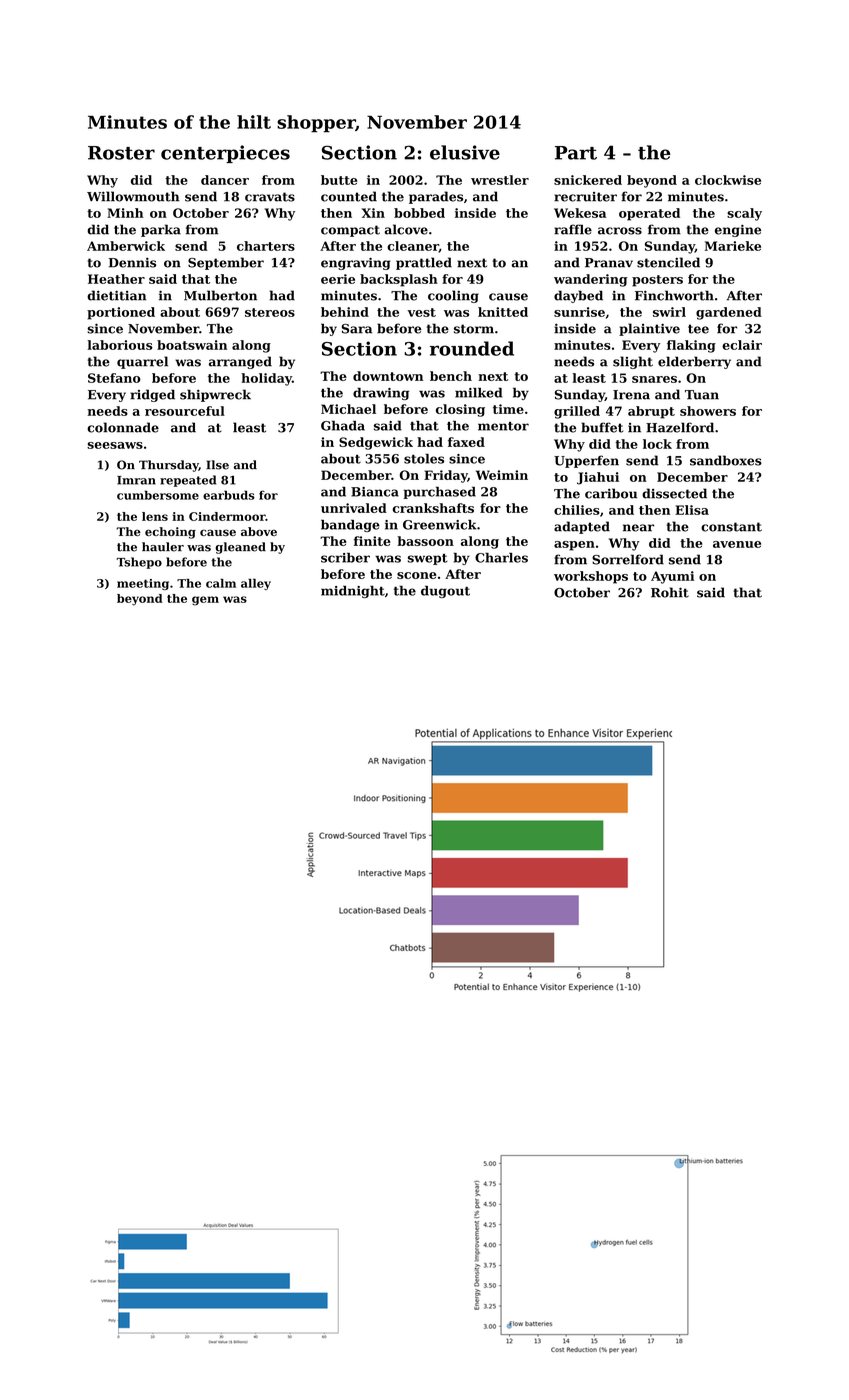 The image size is (849, 1400). What do you see at coordinates (121, 153) in the screenshot?
I see `Roster` at bounding box center [121, 153].
